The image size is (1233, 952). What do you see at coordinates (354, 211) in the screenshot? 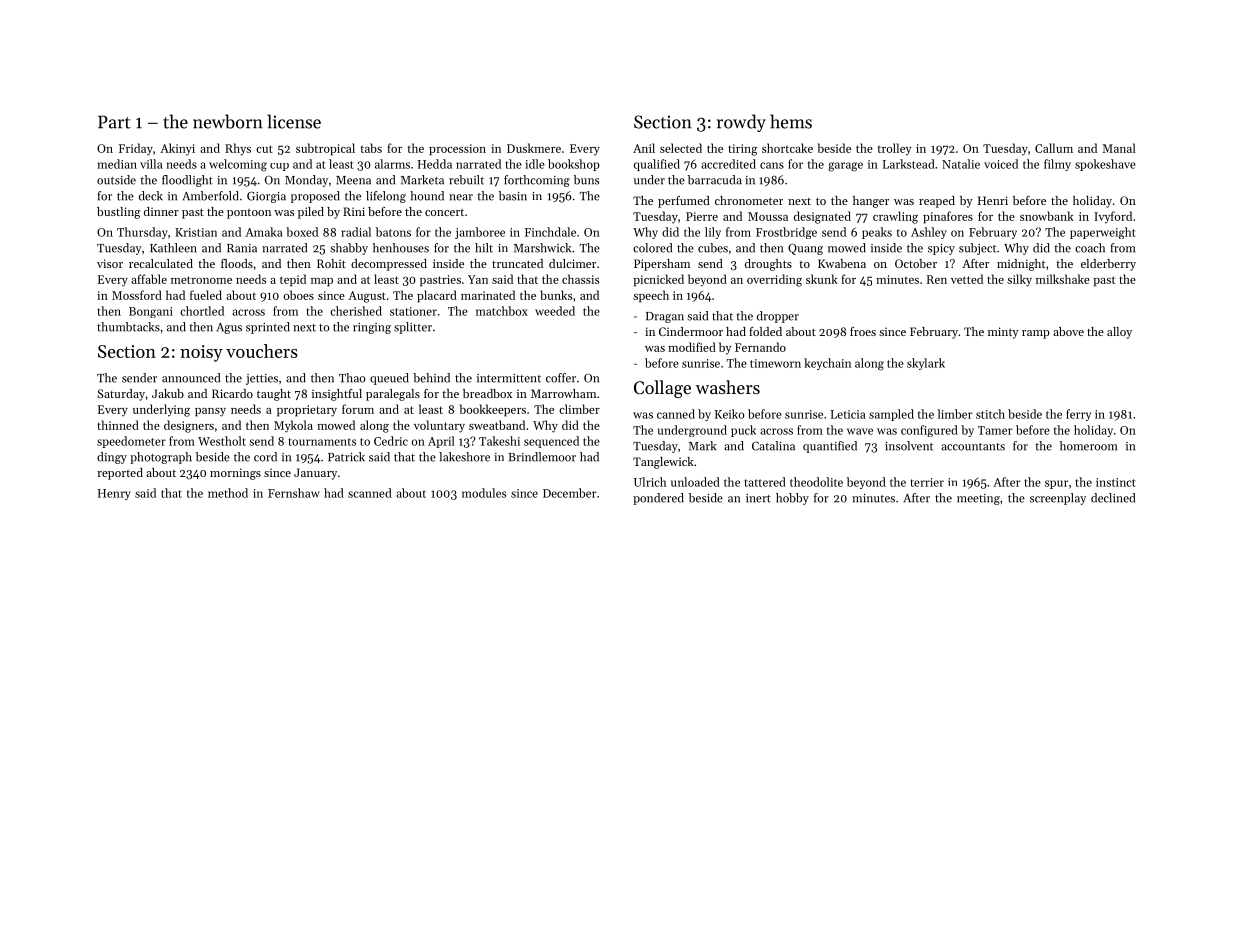
I see `Rini` at bounding box center [354, 211].
